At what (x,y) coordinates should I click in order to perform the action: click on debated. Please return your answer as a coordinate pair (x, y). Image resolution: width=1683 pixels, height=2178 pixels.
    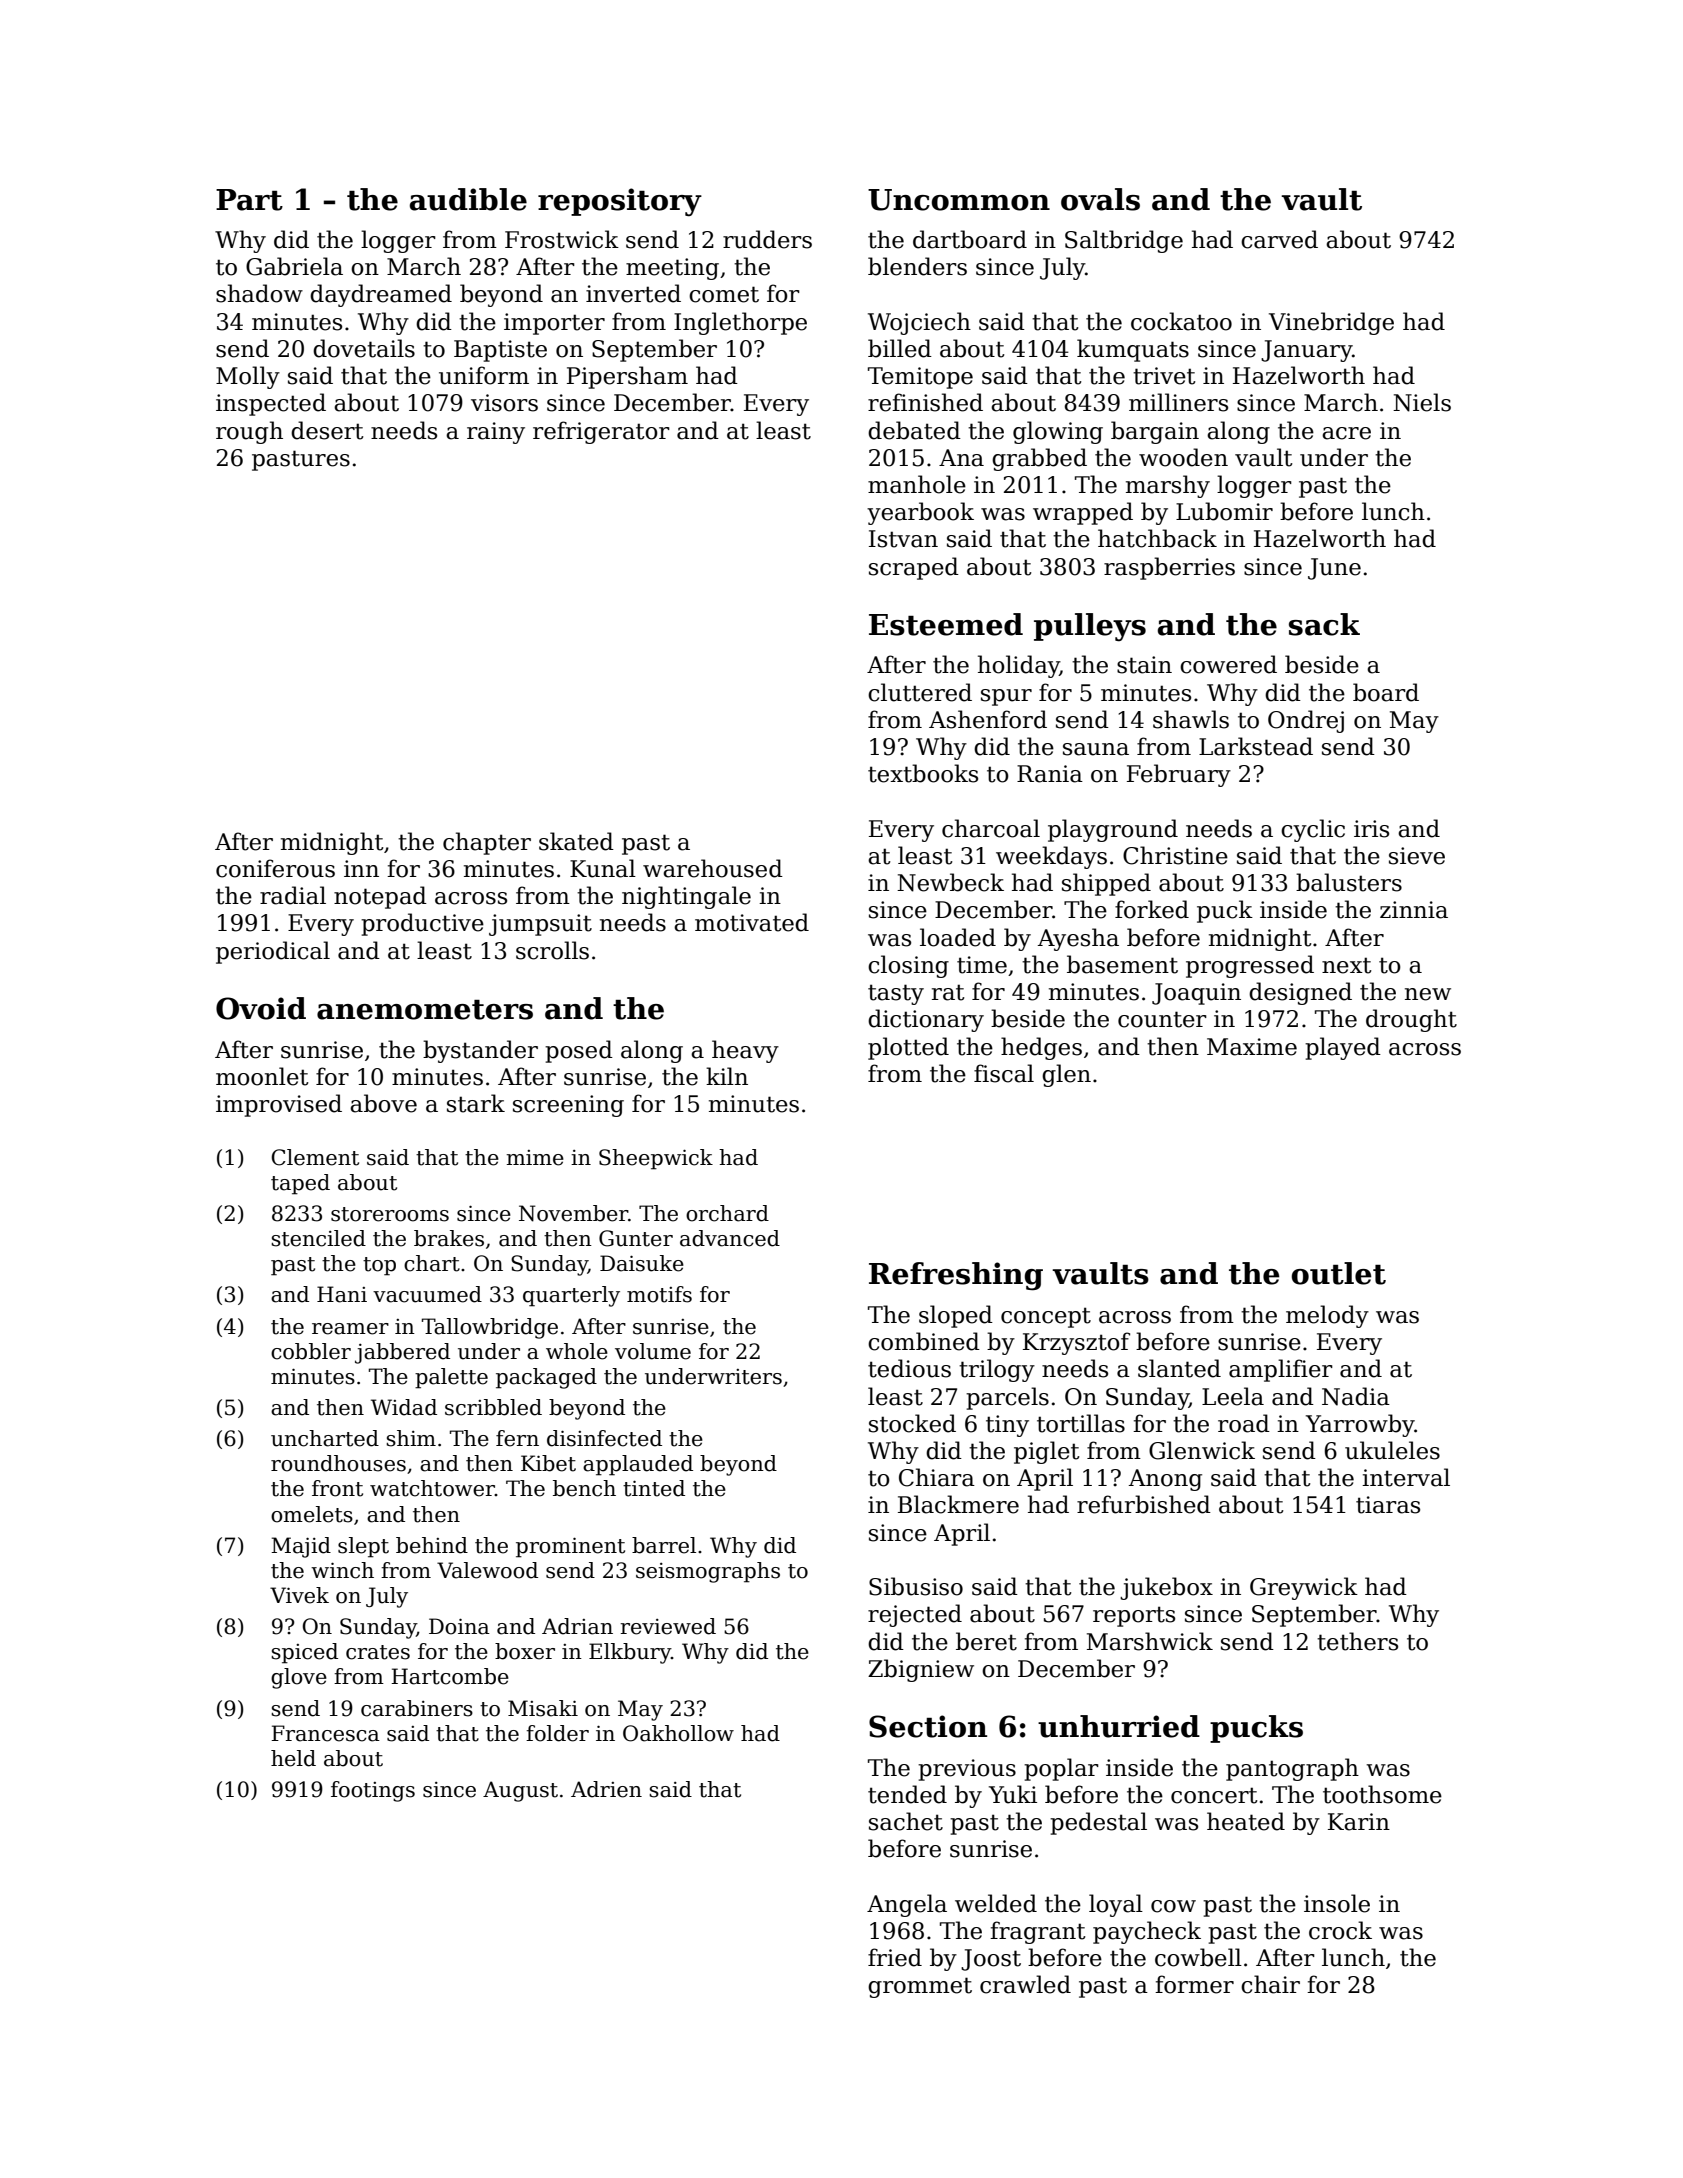
    Looking at the image, I should click on (914, 430).
